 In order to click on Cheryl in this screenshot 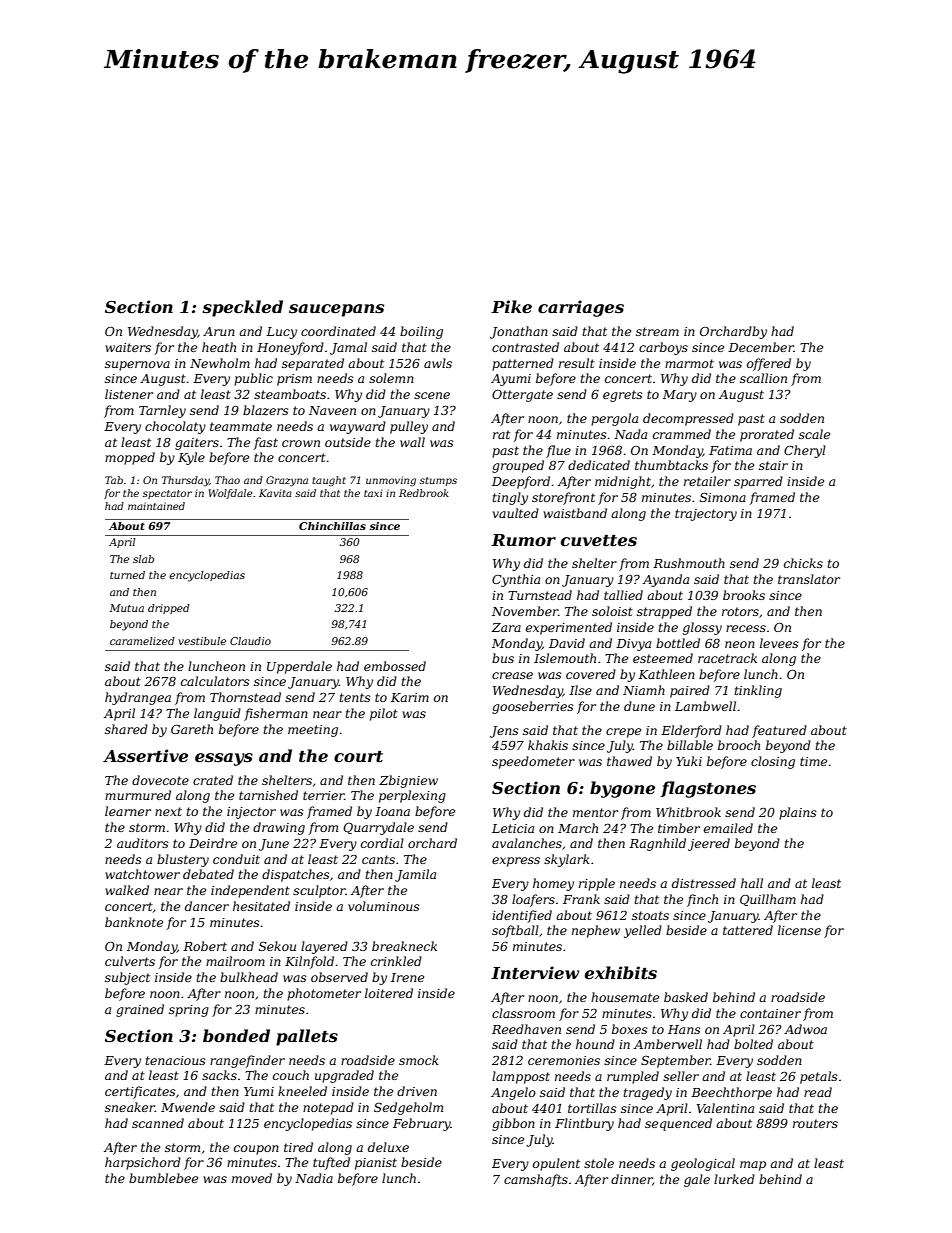, I will do `click(805, 451)`.
